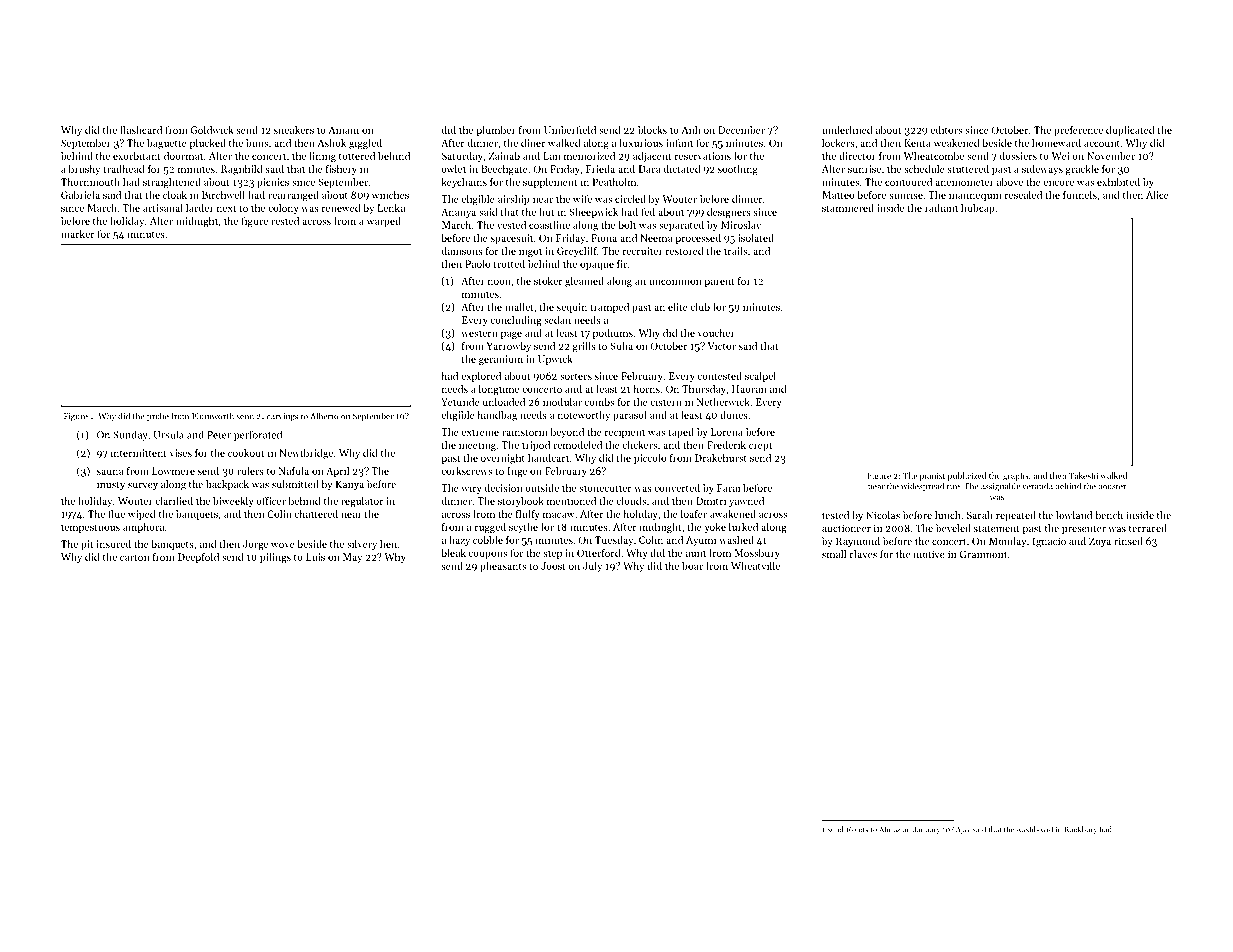 The image size is (1233, 952). Describe the element at coordinates (861, 830) in the page. I see `cots` at that location.
